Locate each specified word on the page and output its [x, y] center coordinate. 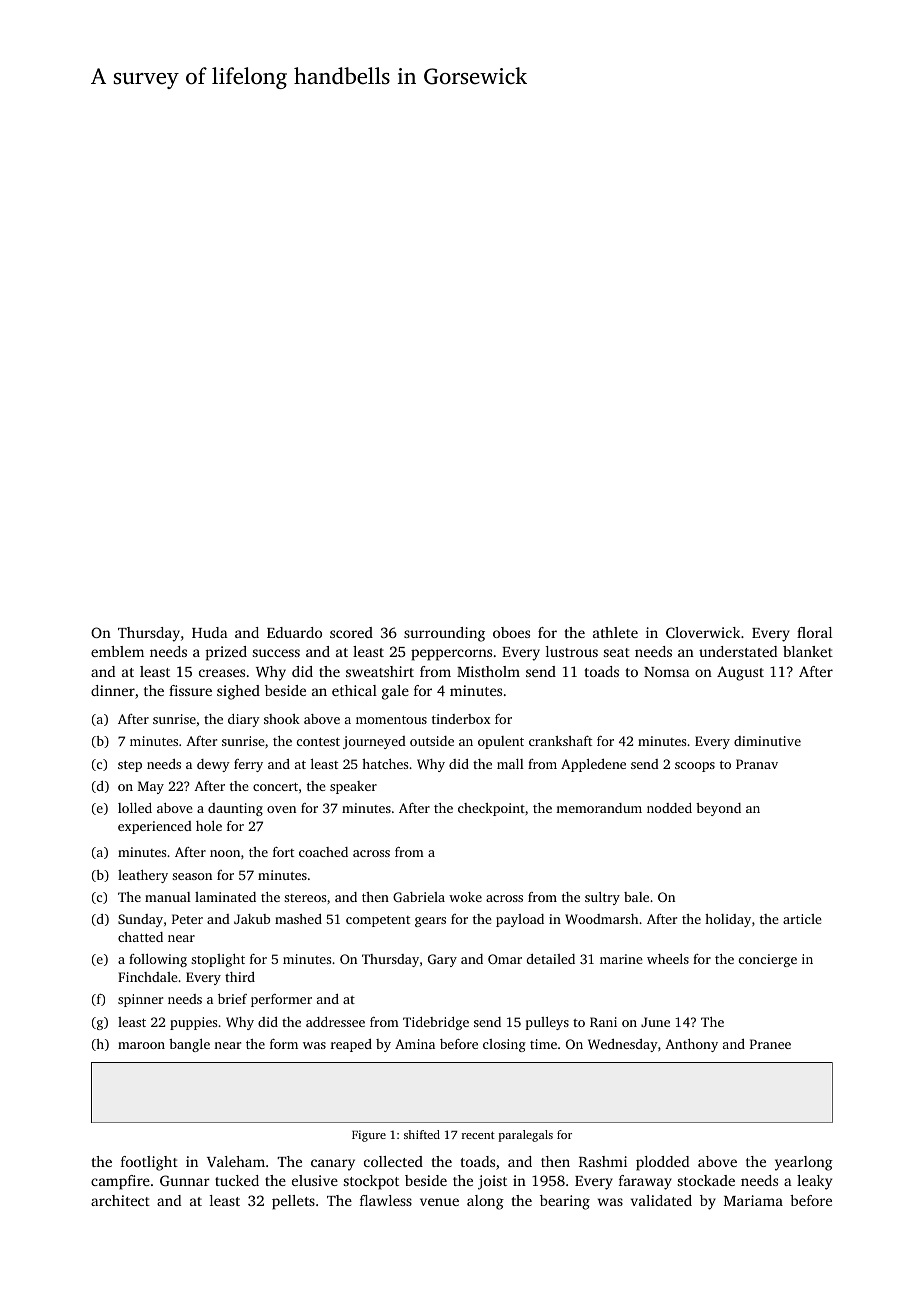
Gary [442, 960]
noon [225, 853]
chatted [140, 937]
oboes [511, 632]
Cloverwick [703, 632]
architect [120, 1200]
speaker [353, 787]
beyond [718, 809]
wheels [668, 959]
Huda [210, 632]
